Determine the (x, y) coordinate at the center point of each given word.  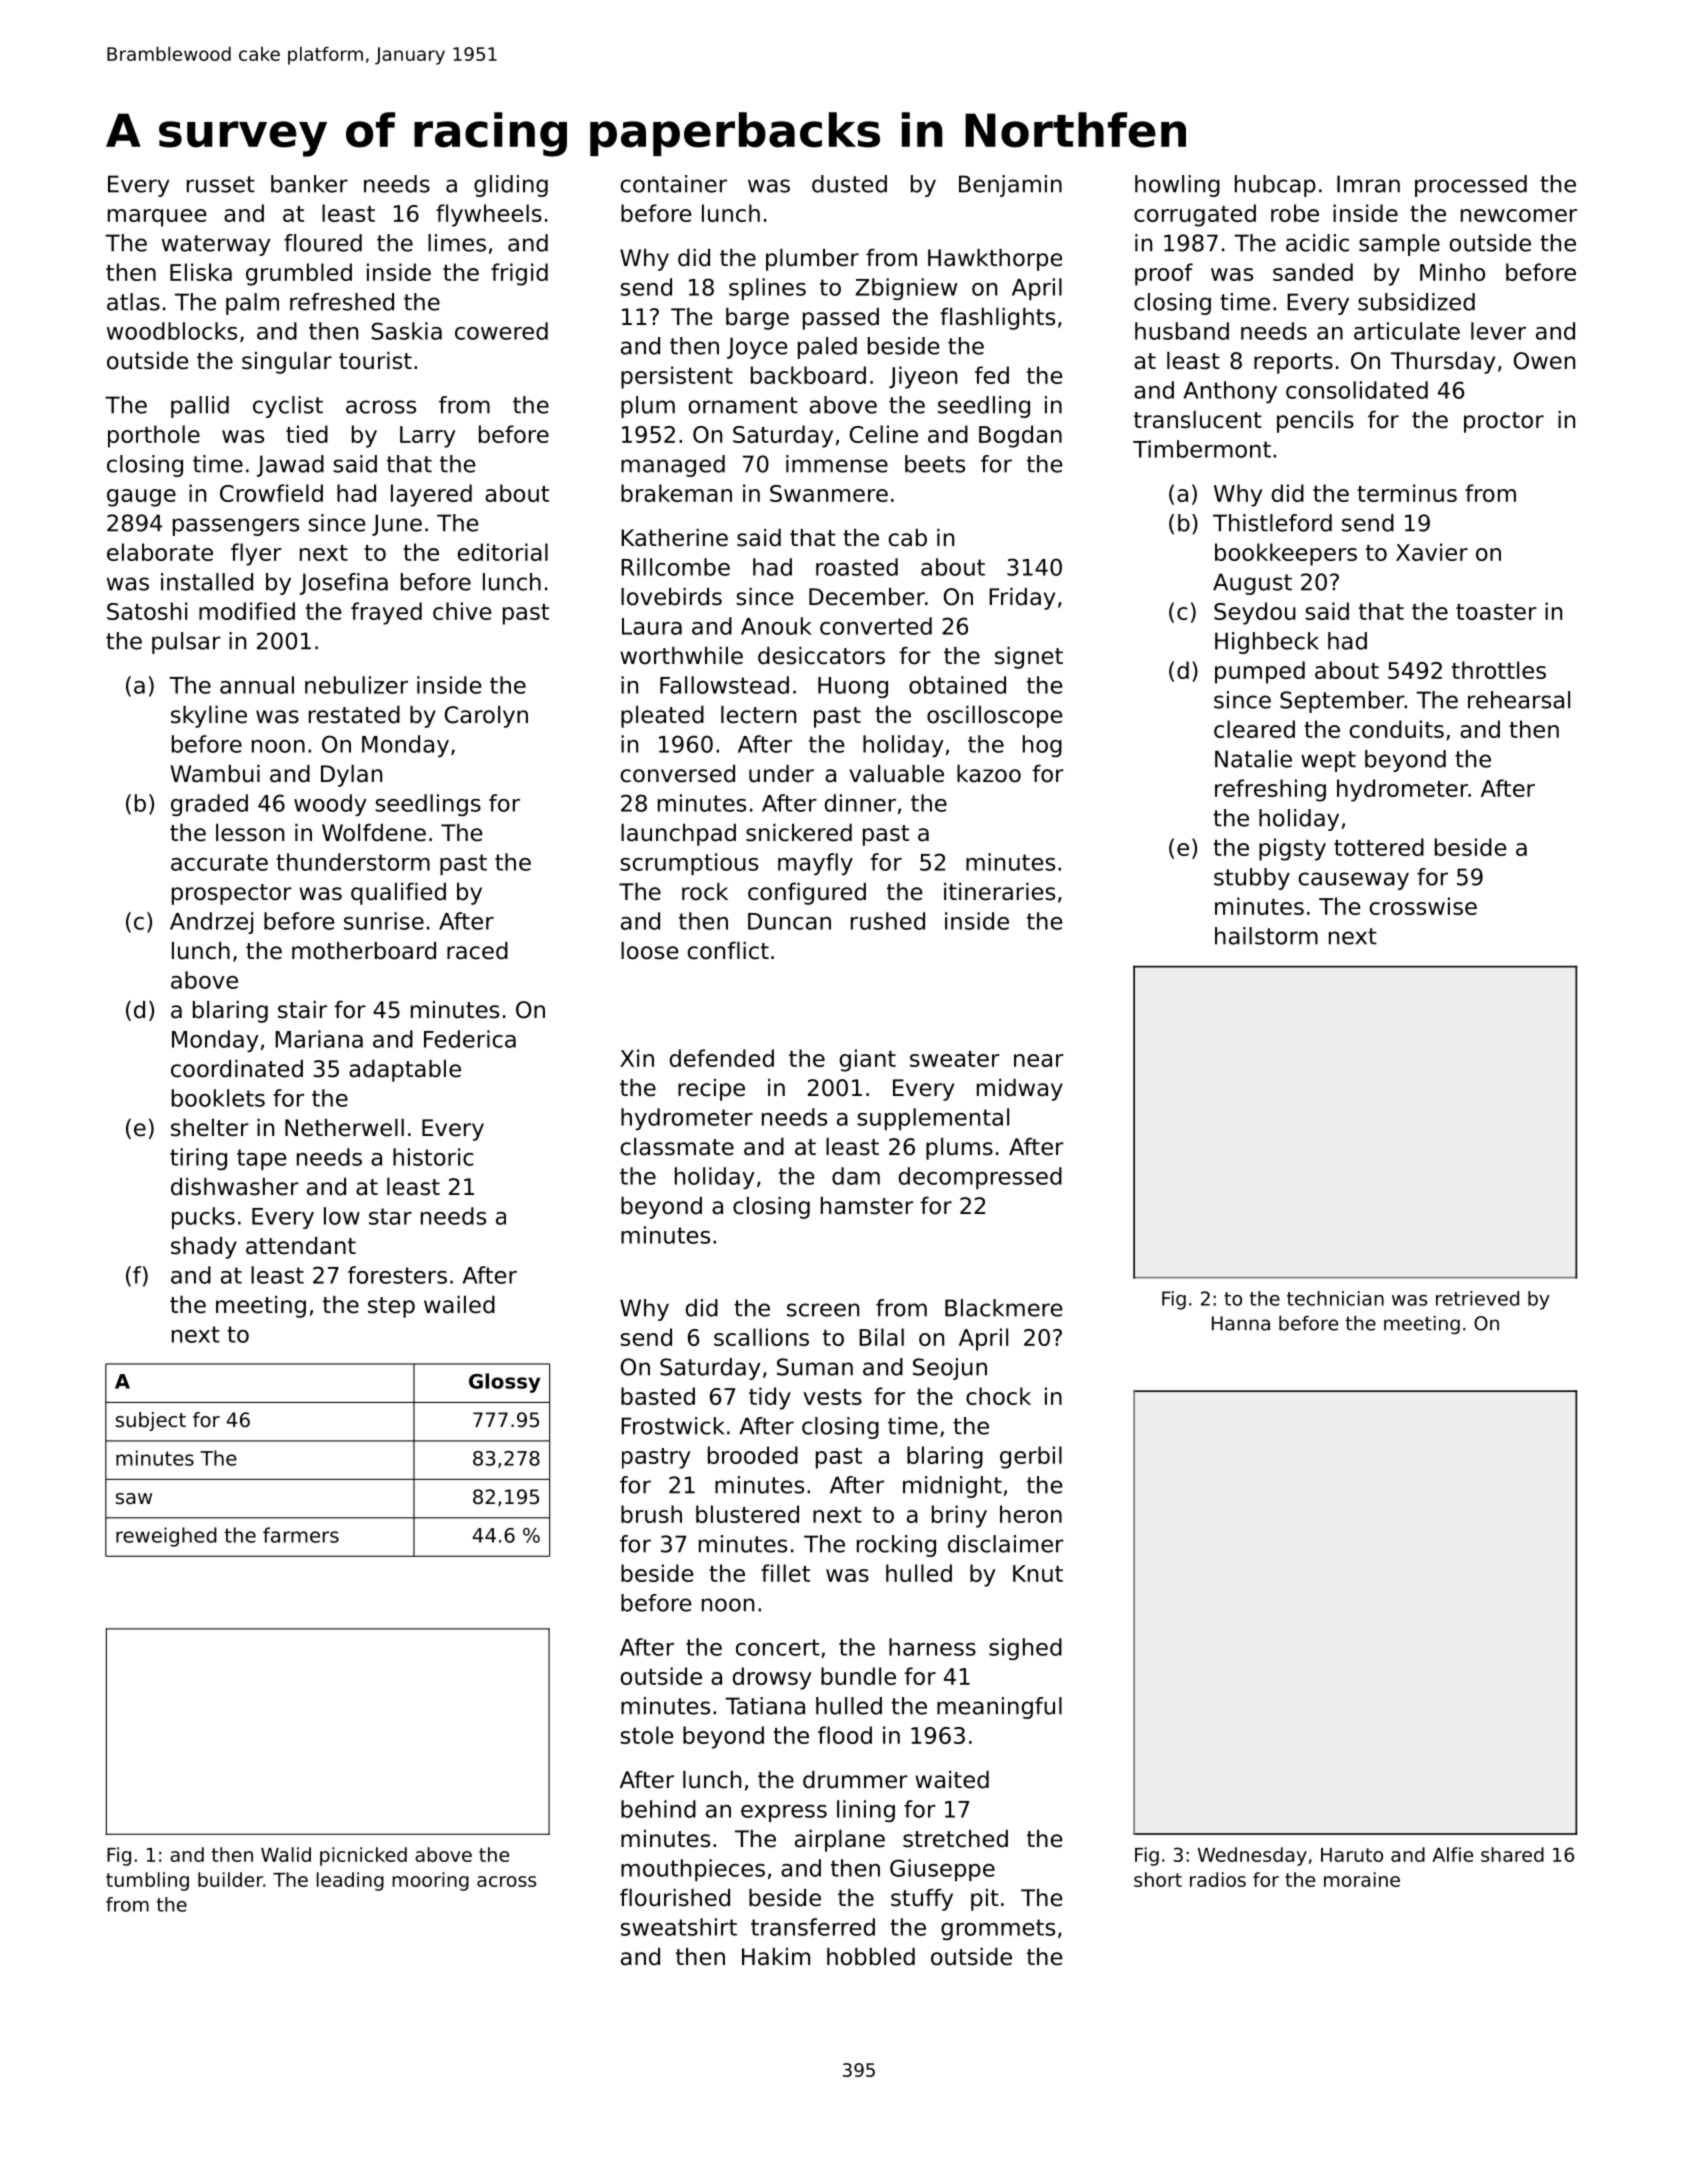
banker (309, 184)
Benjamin (1010, 186)
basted (658, 1396)
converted (876, 626)
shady (204, 1248)
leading (350, 1881)
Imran (1368, 184)
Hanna (1241, 1323)
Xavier (1432, 552)
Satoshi (147, 611)
